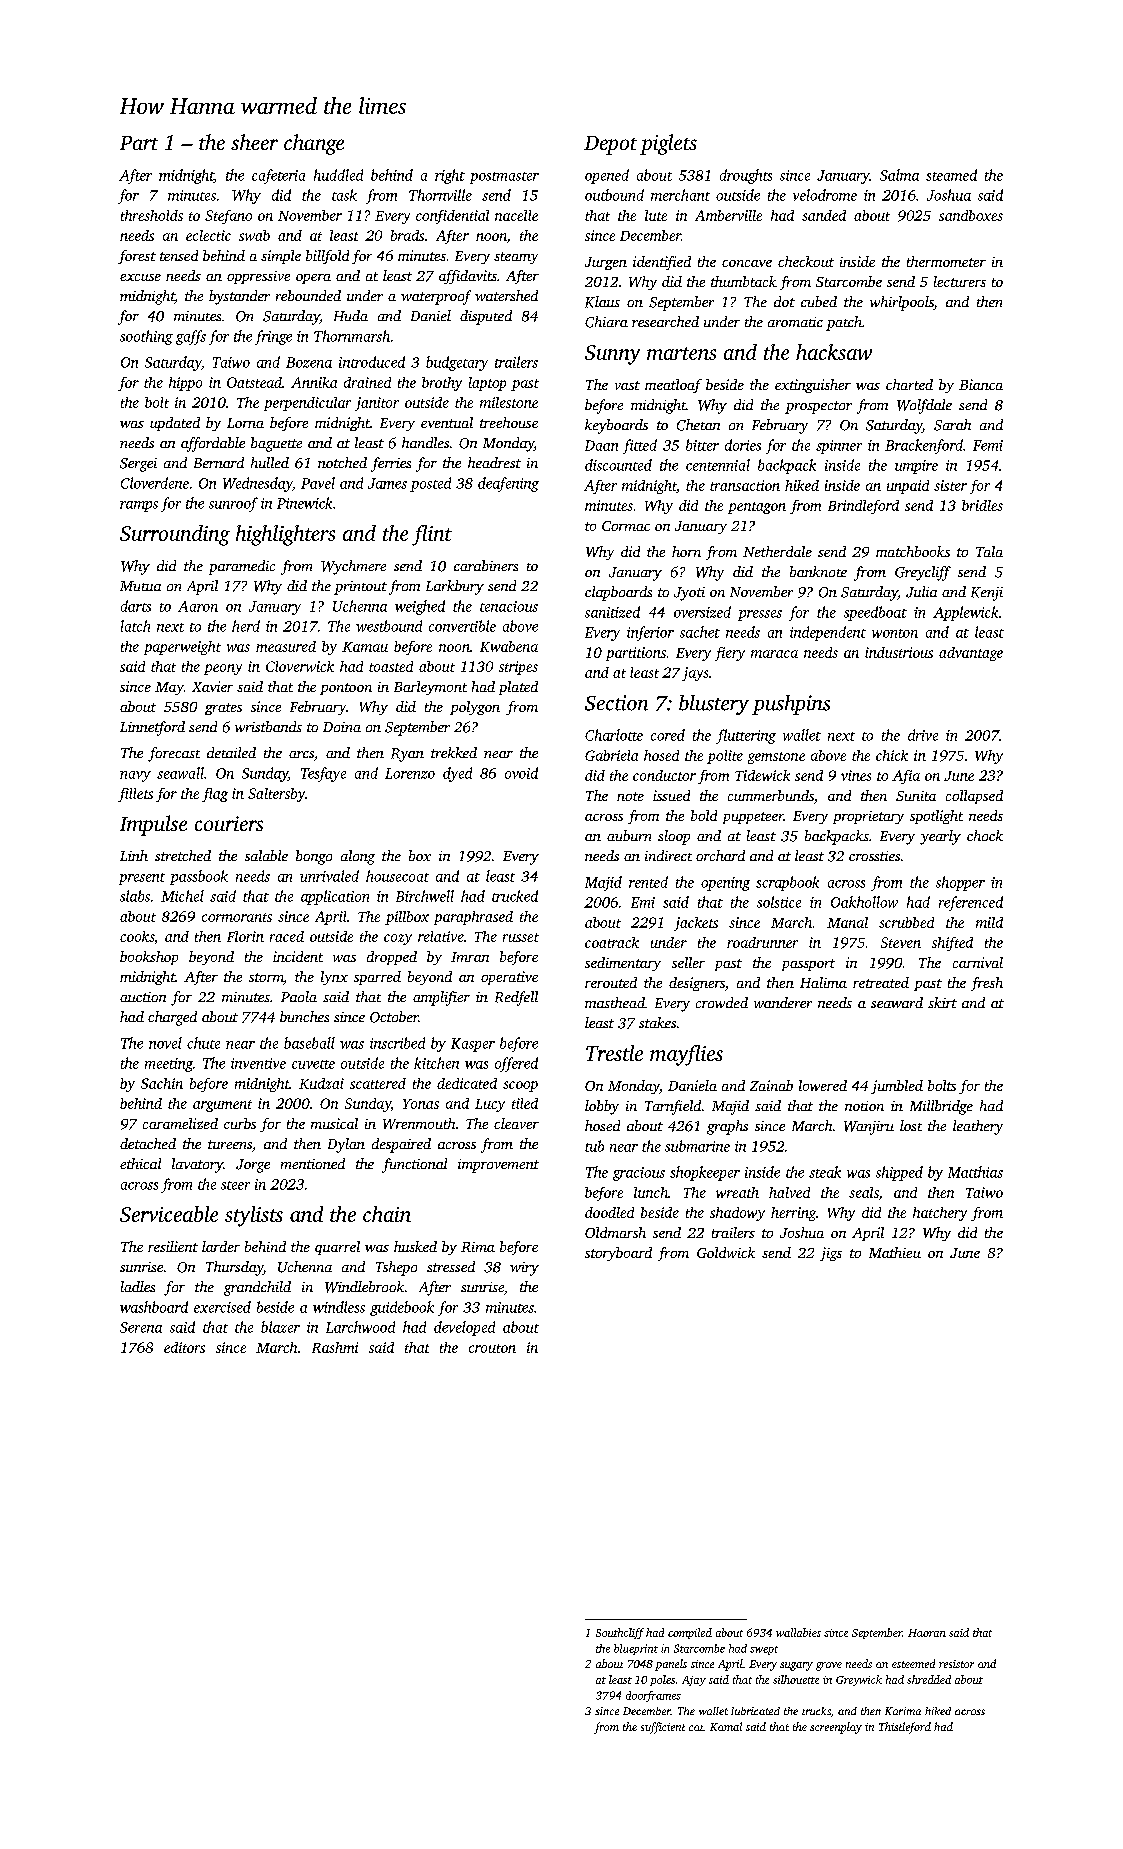 This screenshot has height=1849, width=1123. What do you see at coordinates (653, 1696) in the screenshot?
I see `doorframes` at bounding box center [653, 1696].
